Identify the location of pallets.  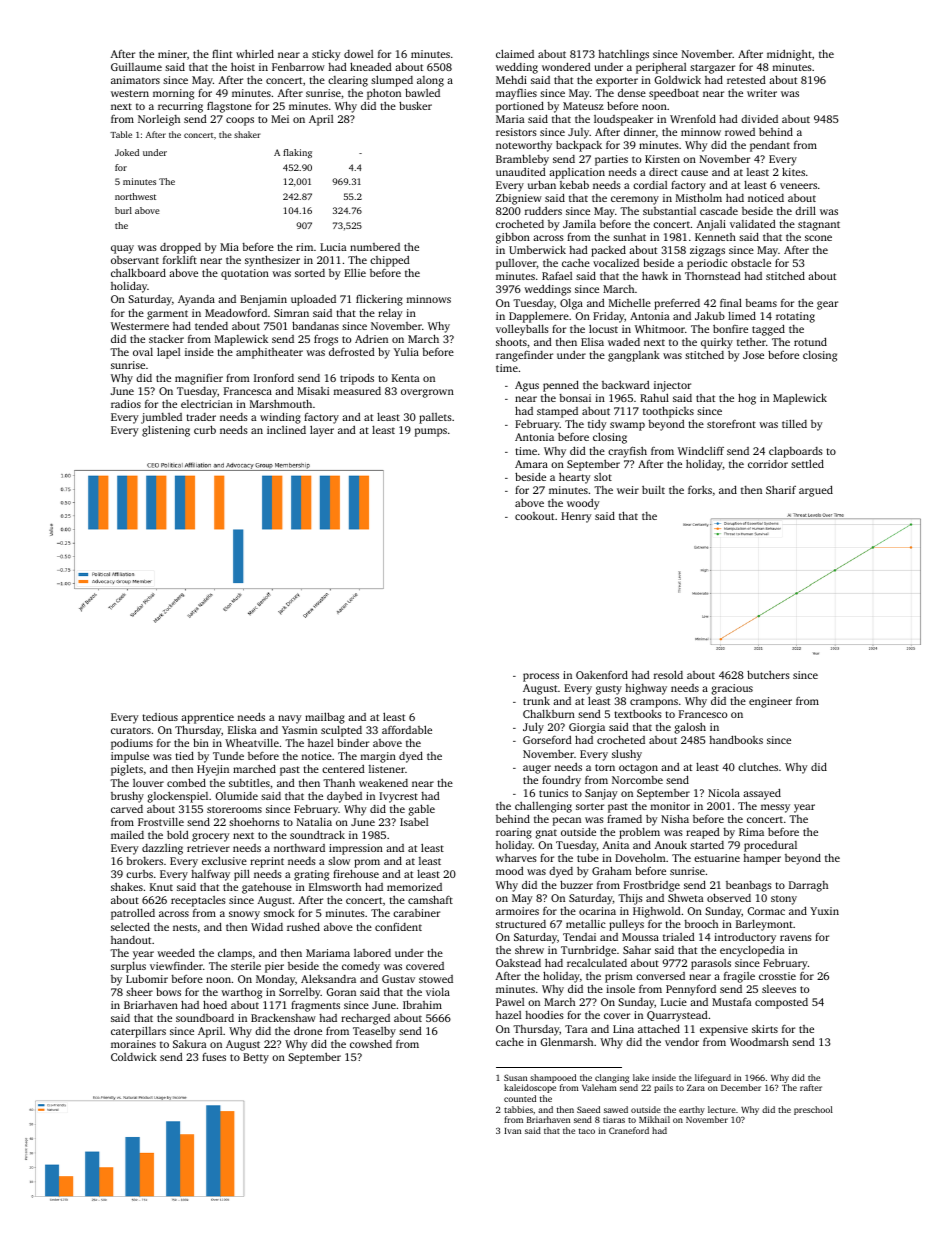
(435, 418).
